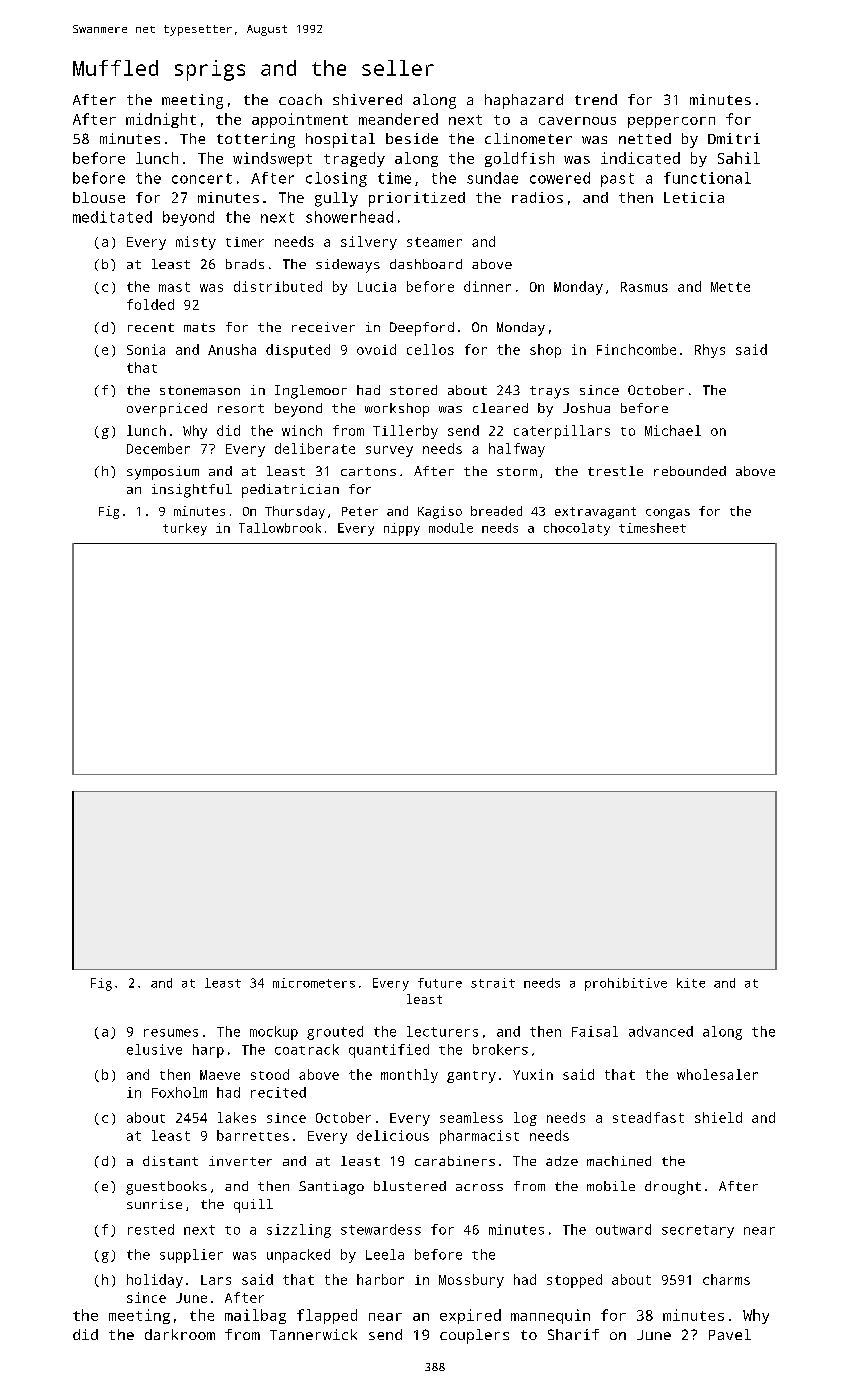  I want to click on December, so click(158, 448).
